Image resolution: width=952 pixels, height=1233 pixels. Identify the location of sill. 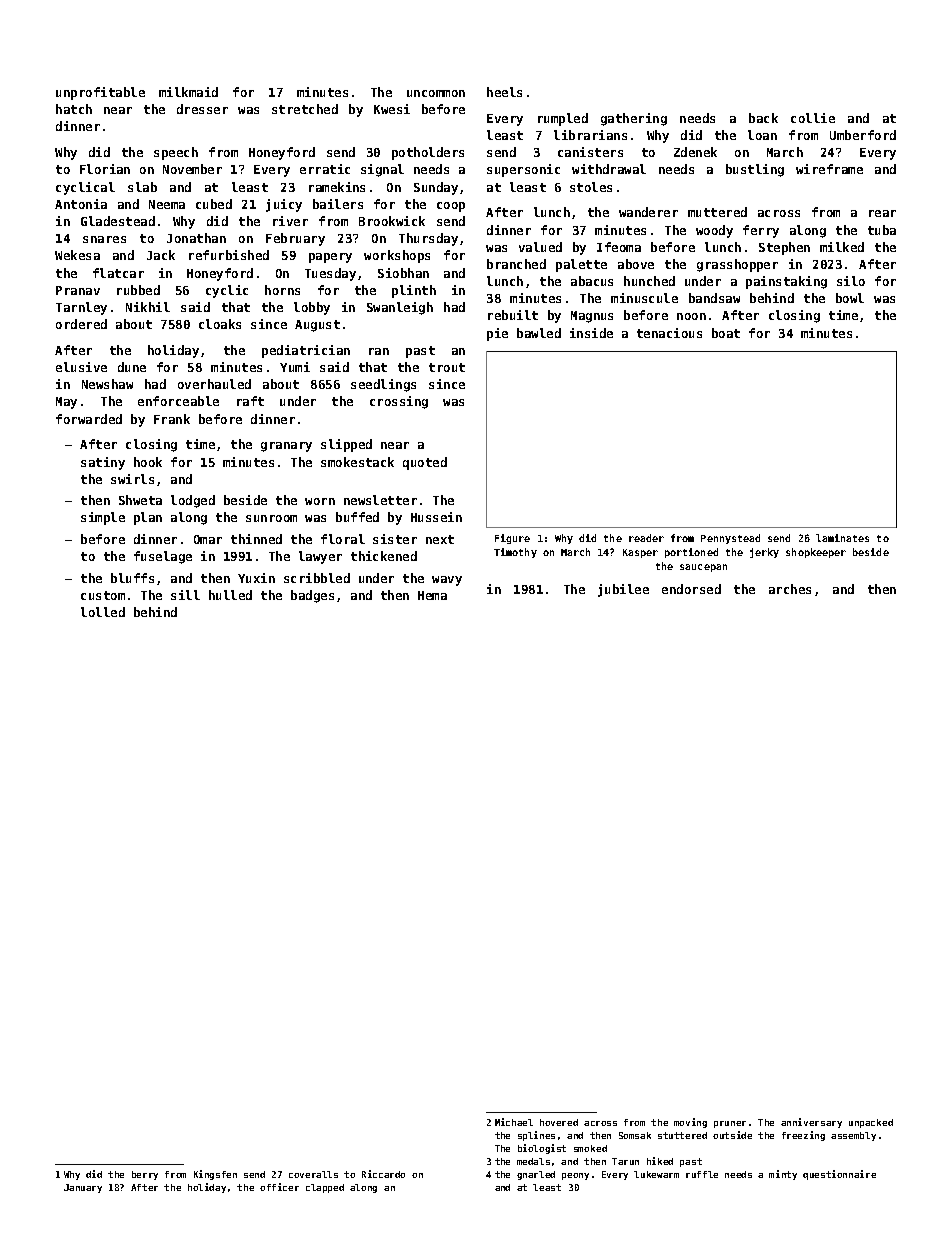
(185, 595).
